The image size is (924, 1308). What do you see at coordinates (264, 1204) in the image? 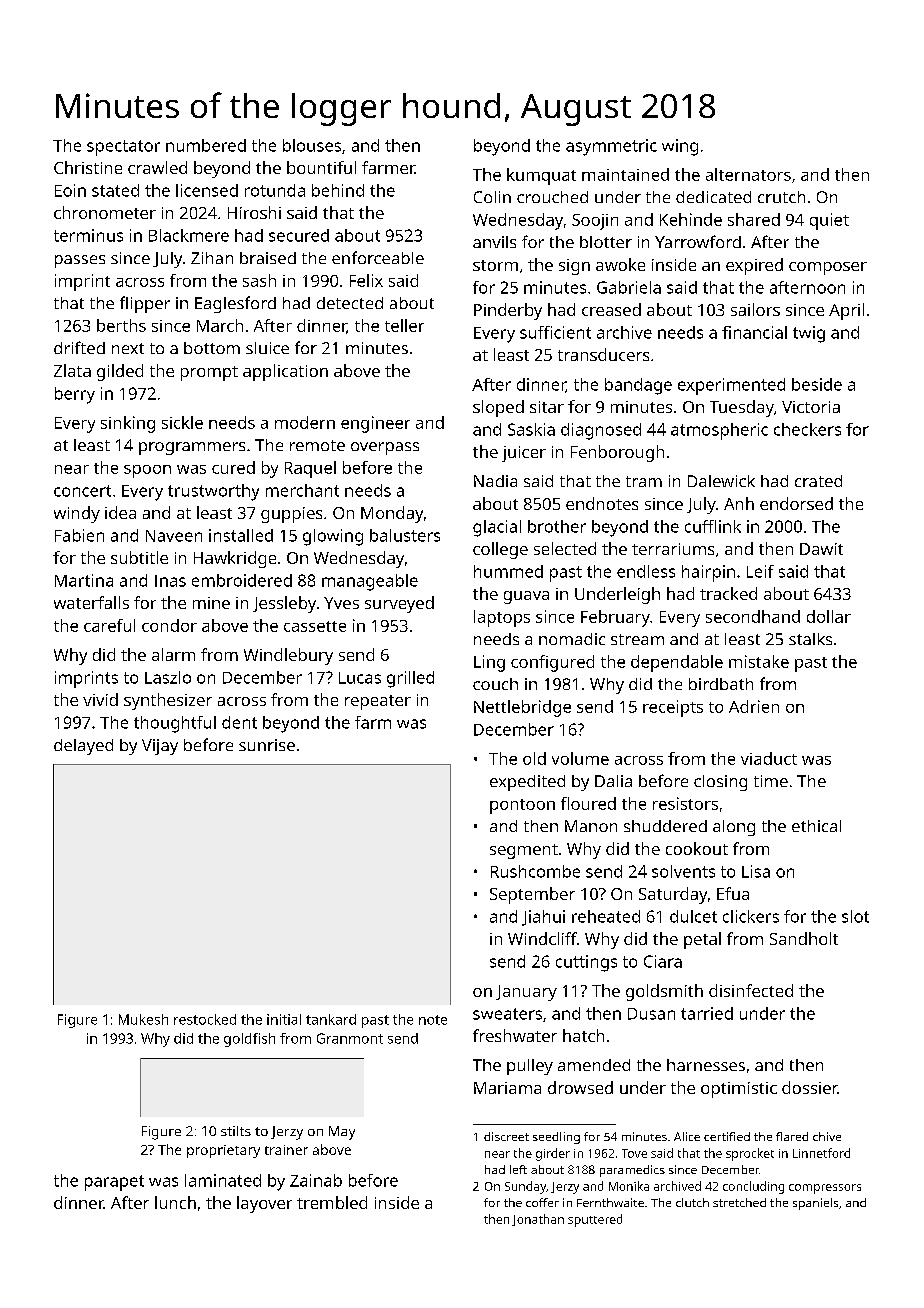
I see `layover` at bounding box center [264, 1204].
